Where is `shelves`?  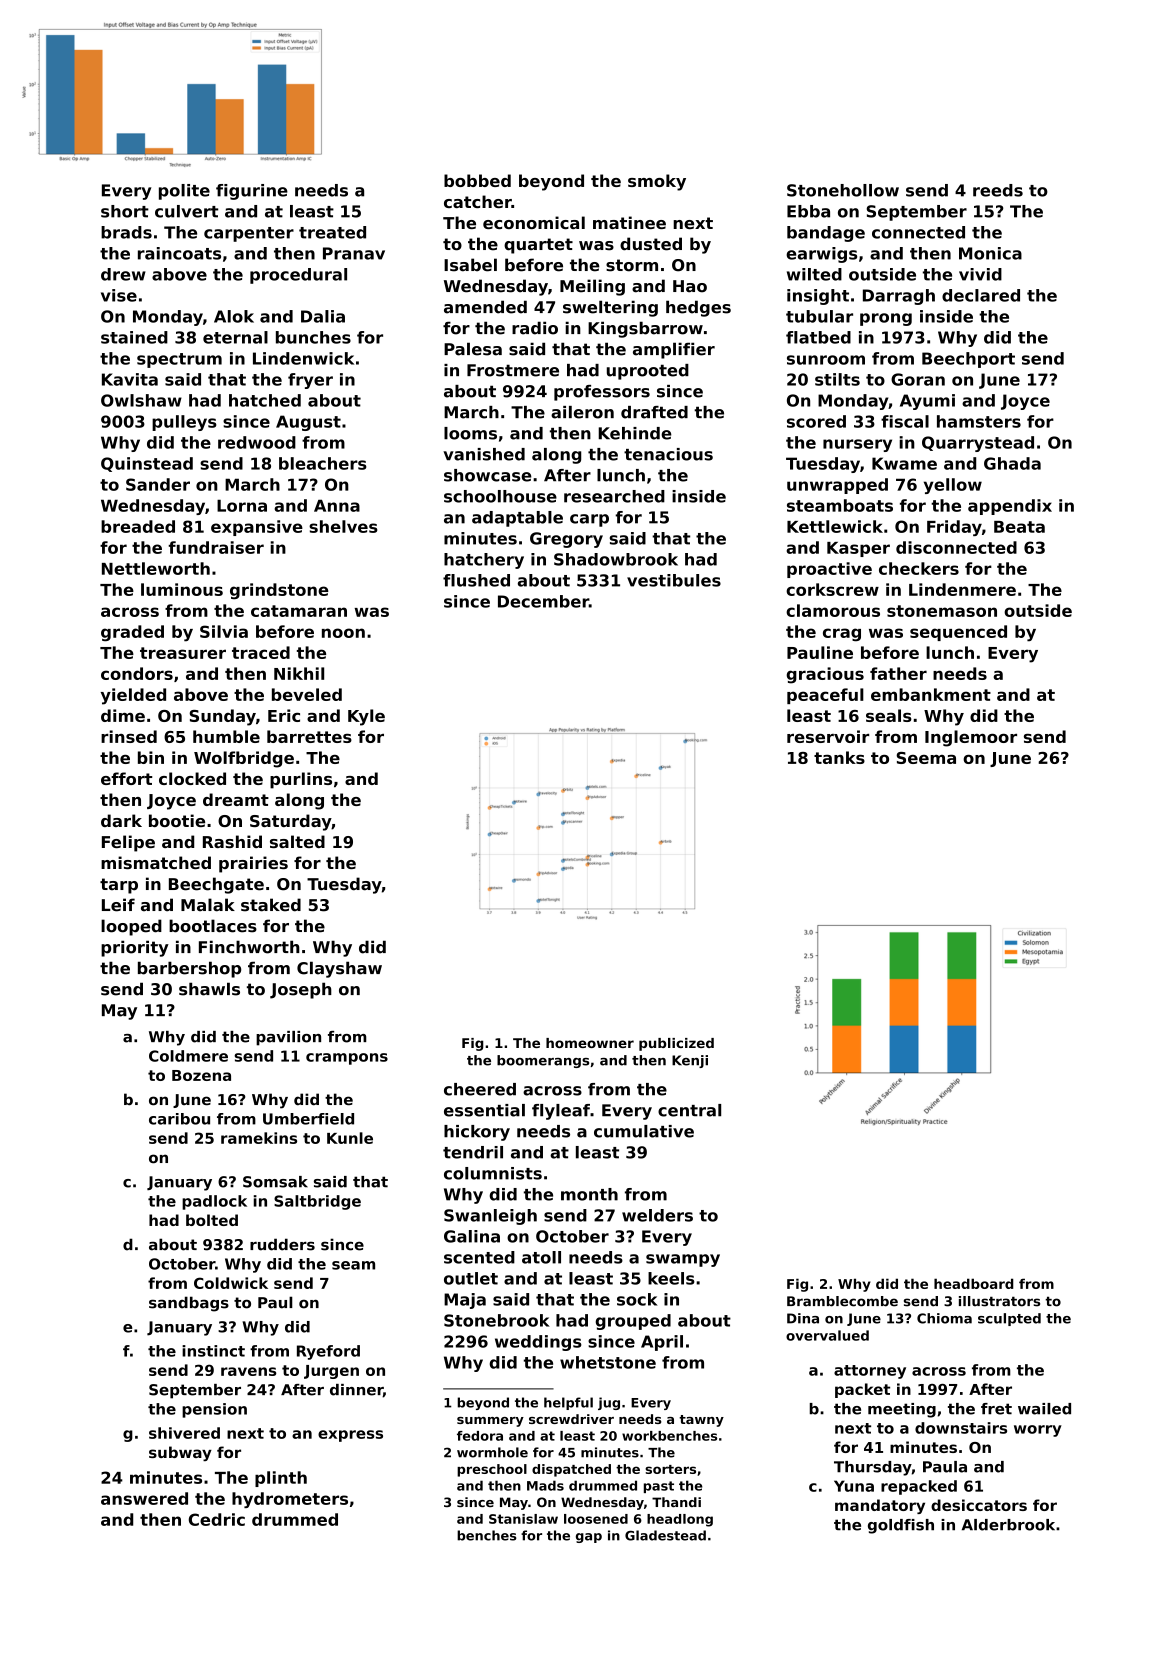
shelves is located at coordinates (343, 526).
